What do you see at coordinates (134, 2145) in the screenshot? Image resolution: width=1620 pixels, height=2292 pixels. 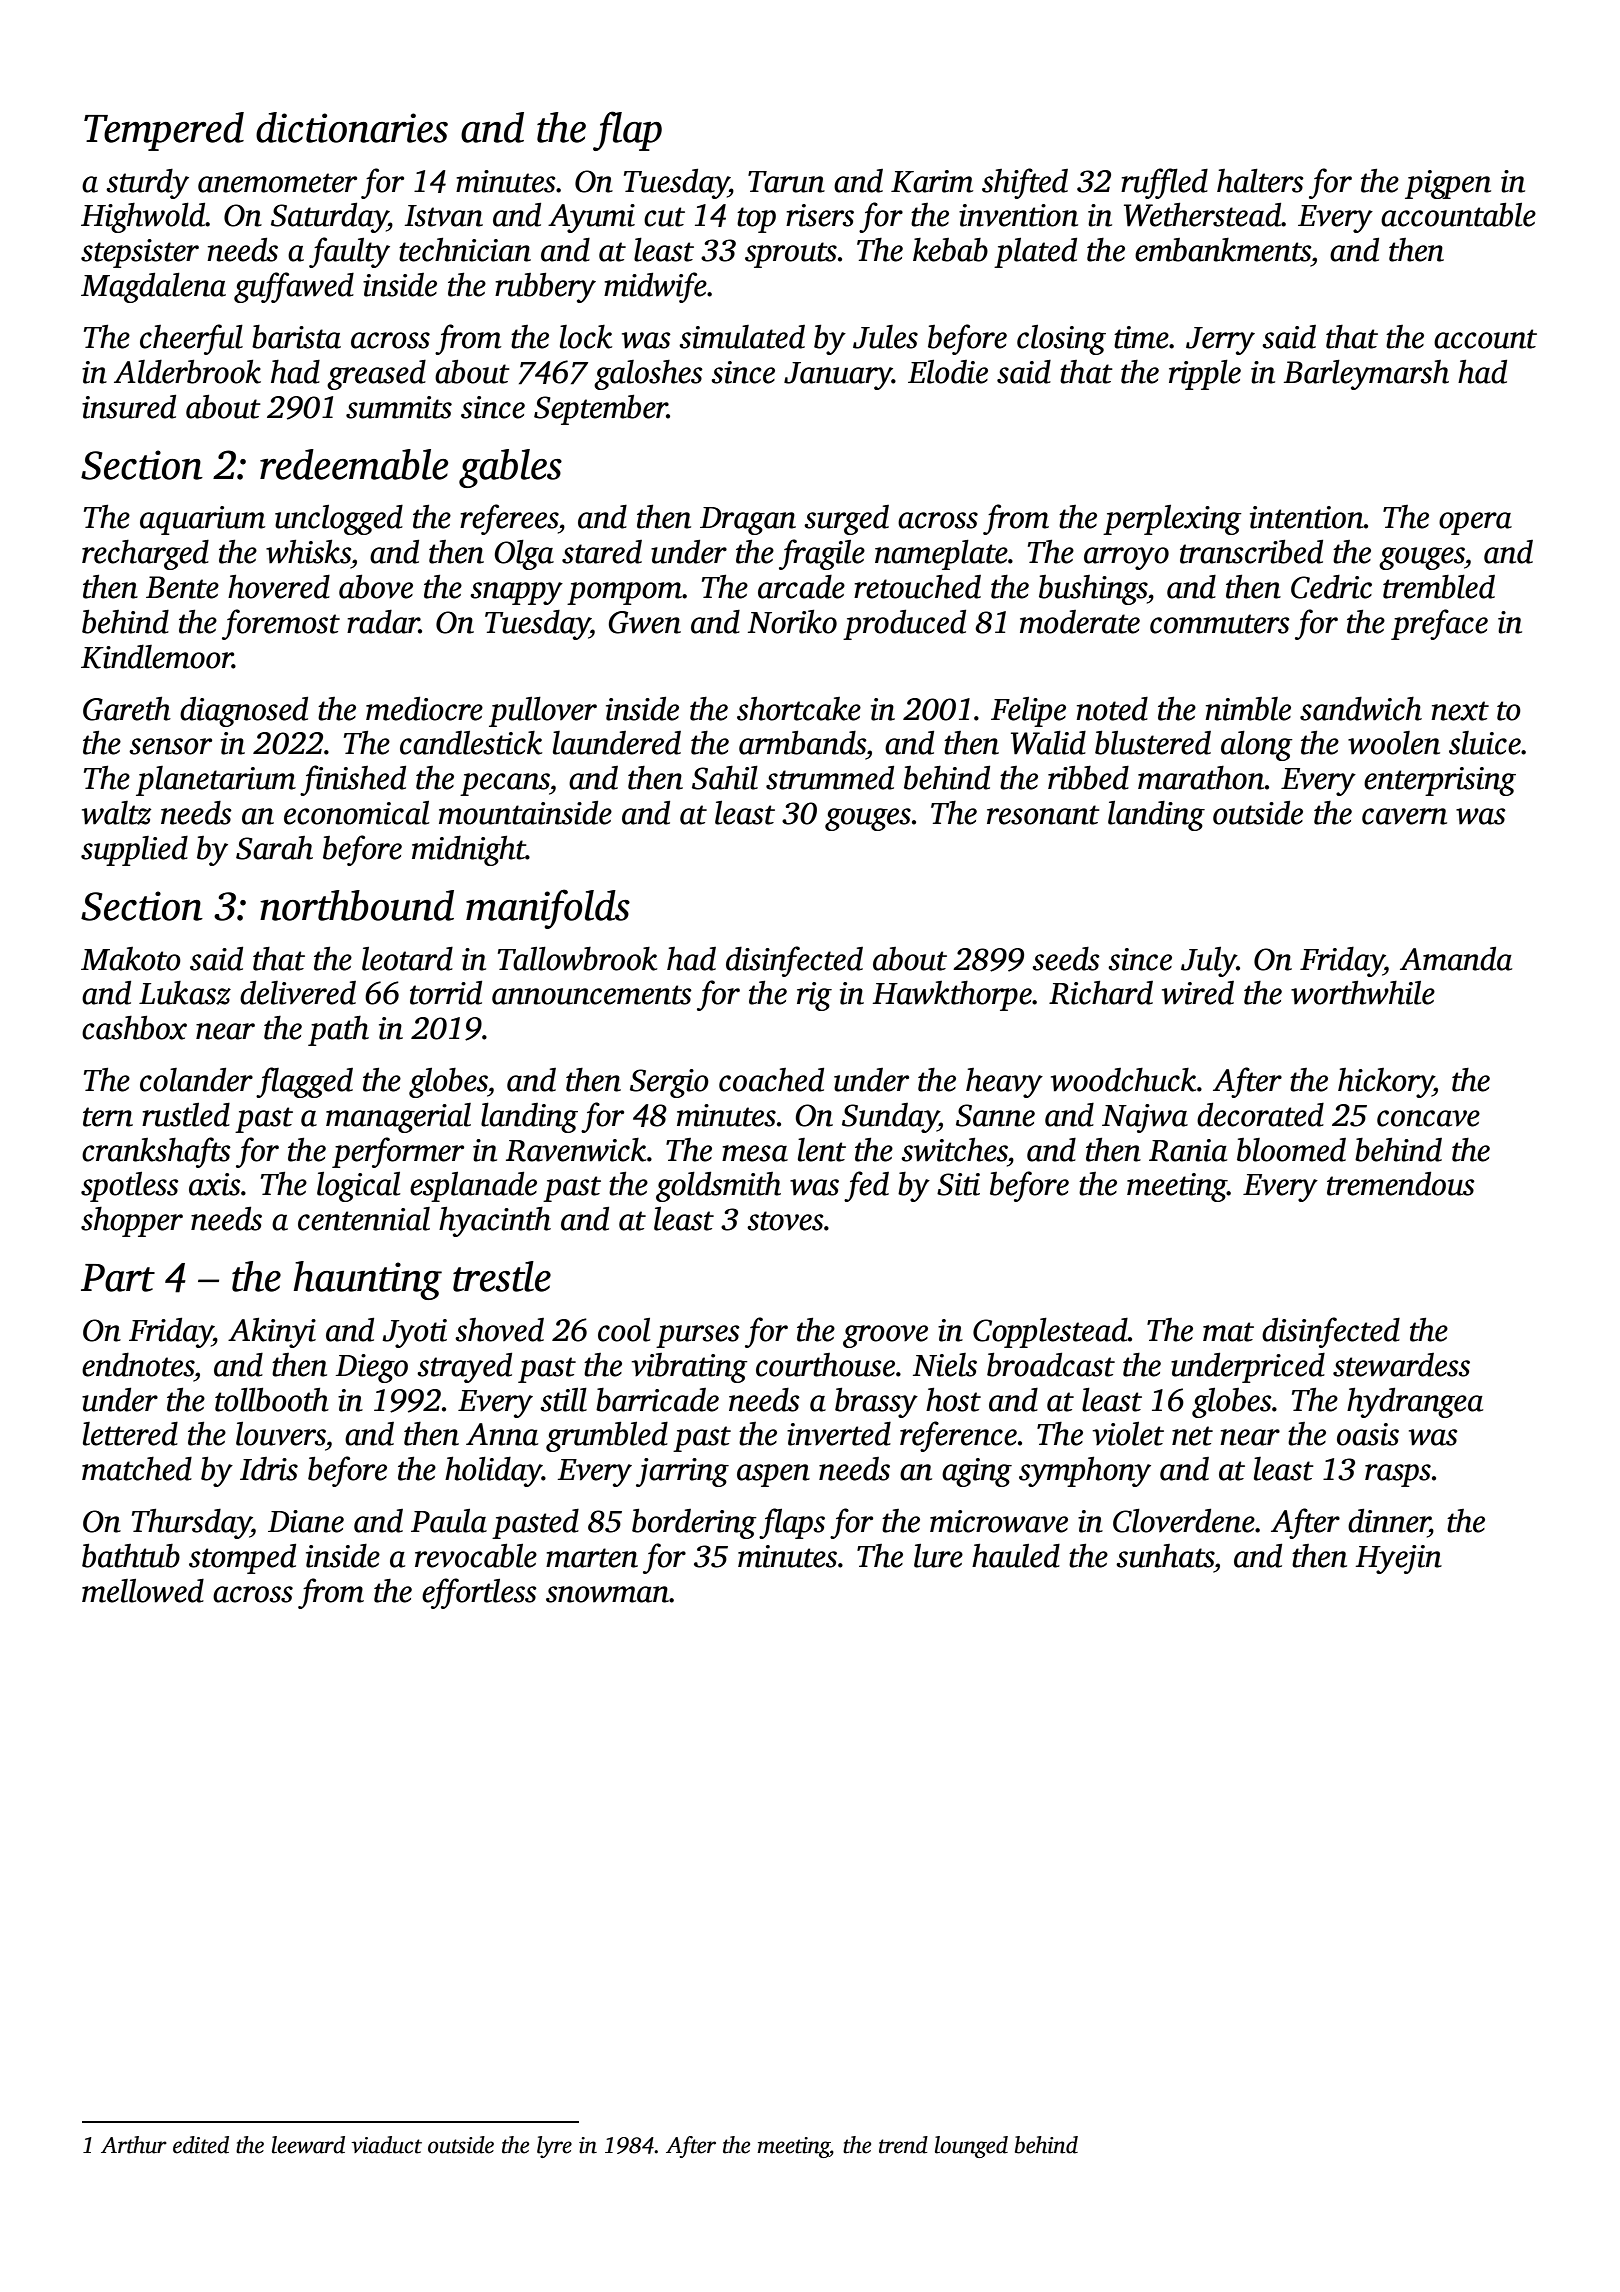 I see `Arthur` at bounding box center [134, 2145].
